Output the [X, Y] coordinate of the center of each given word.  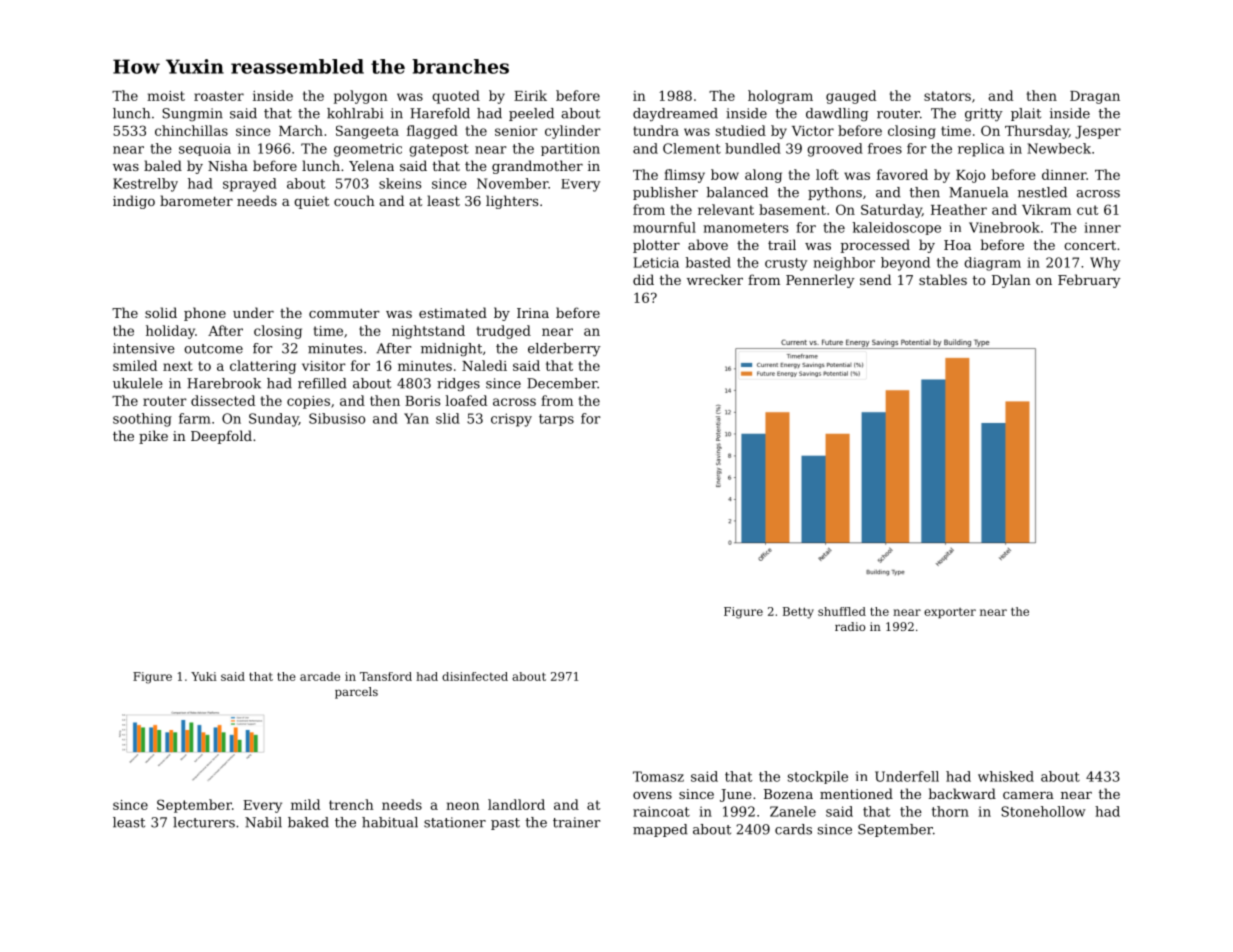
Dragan [1095, 97]
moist [166, 96]
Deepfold [221, 437]
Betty [798, 613]
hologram [780, 97]
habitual [390, 822]
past [505, 824]
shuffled [842, 611]
